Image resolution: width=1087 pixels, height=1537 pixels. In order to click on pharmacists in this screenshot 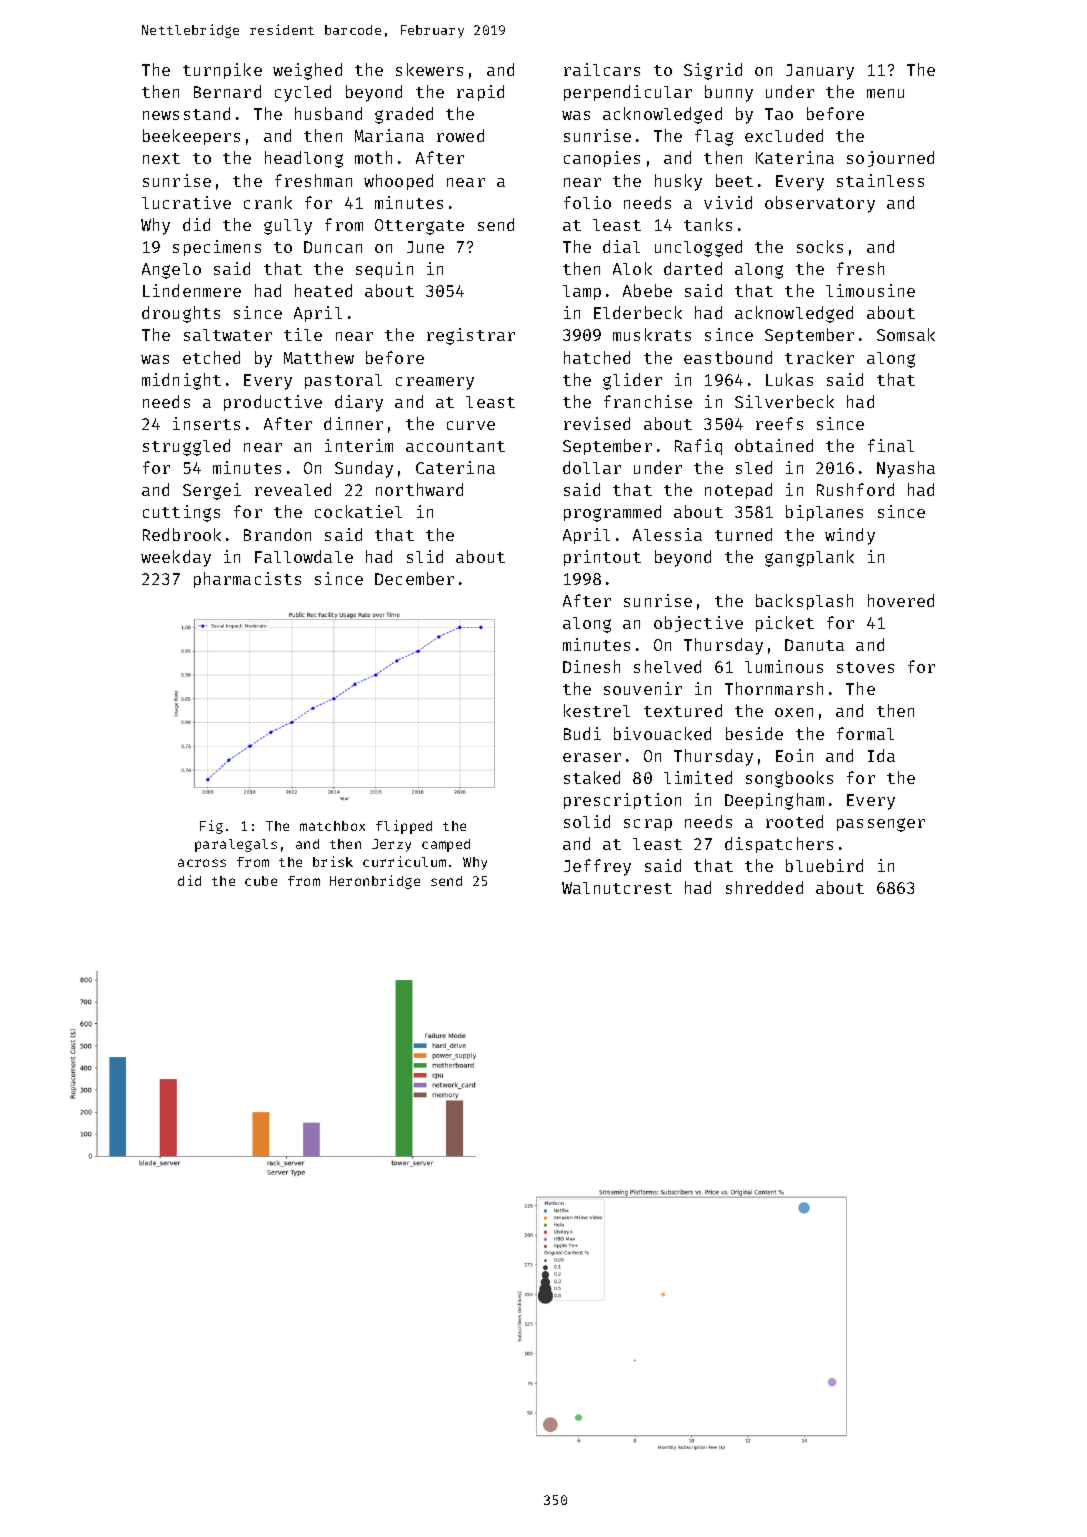, I will do `click(247, 580)`.
